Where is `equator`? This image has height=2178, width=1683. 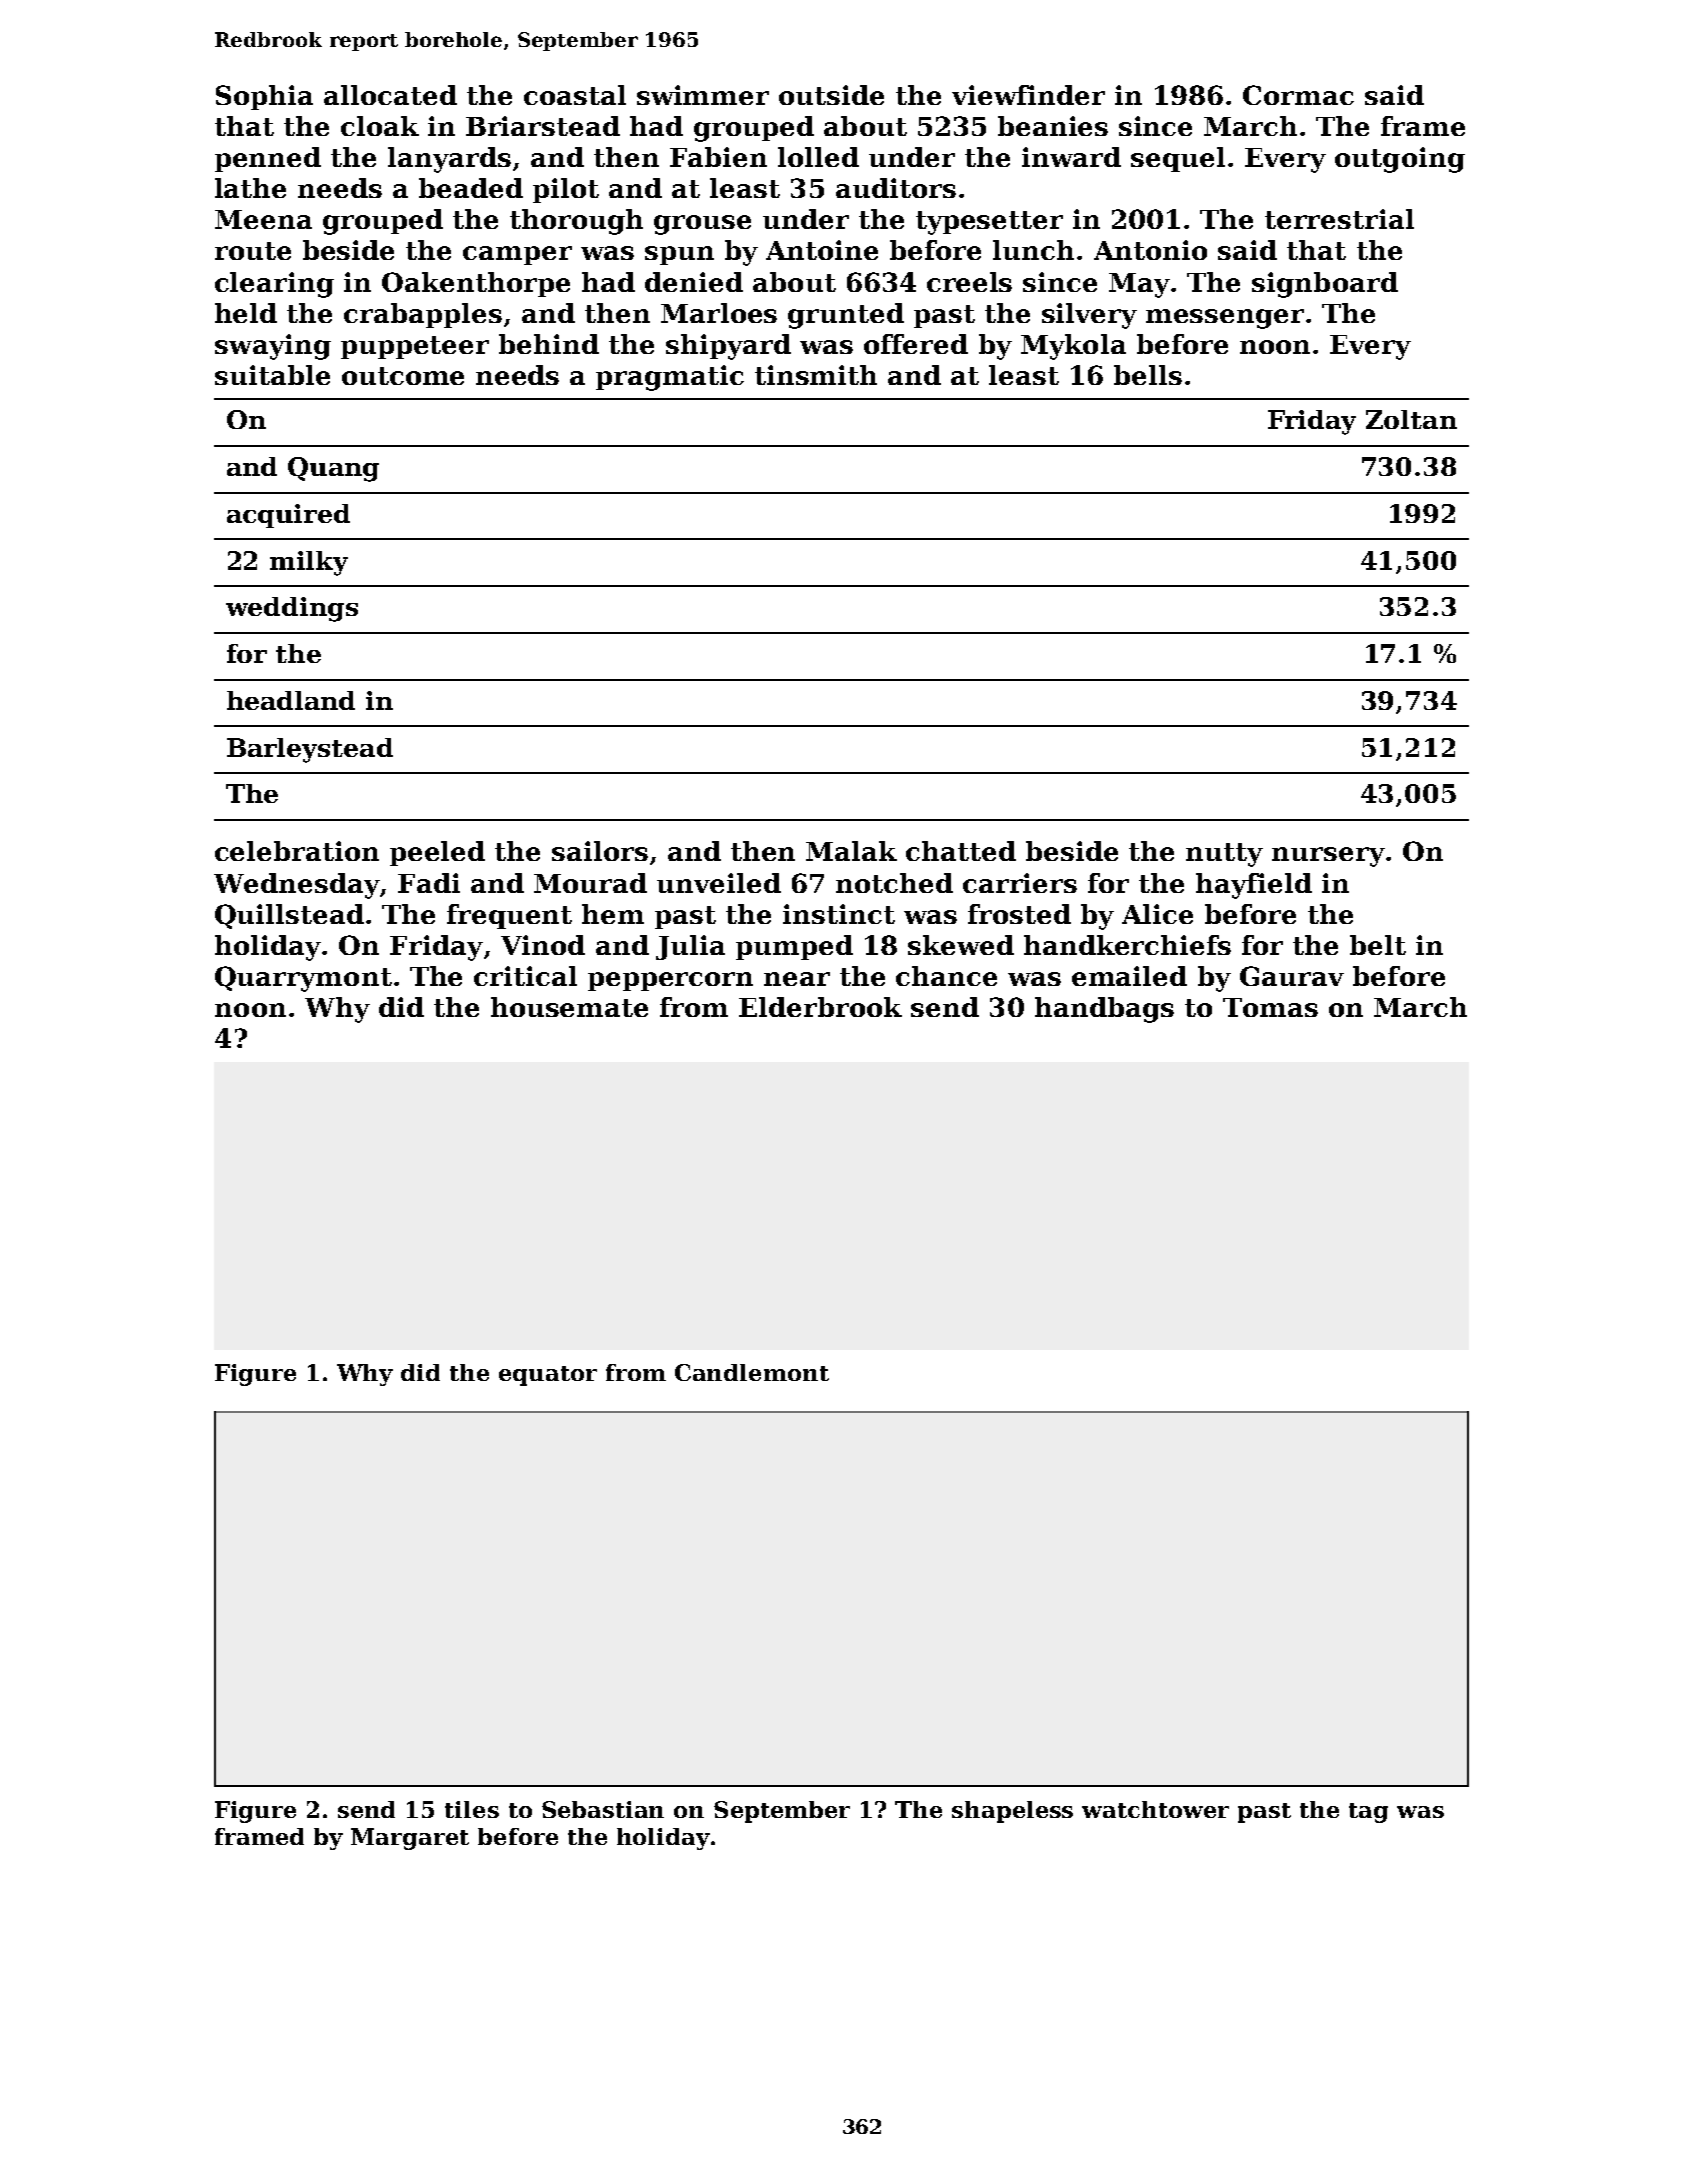 equator is located at coordinates (548, 1376).
